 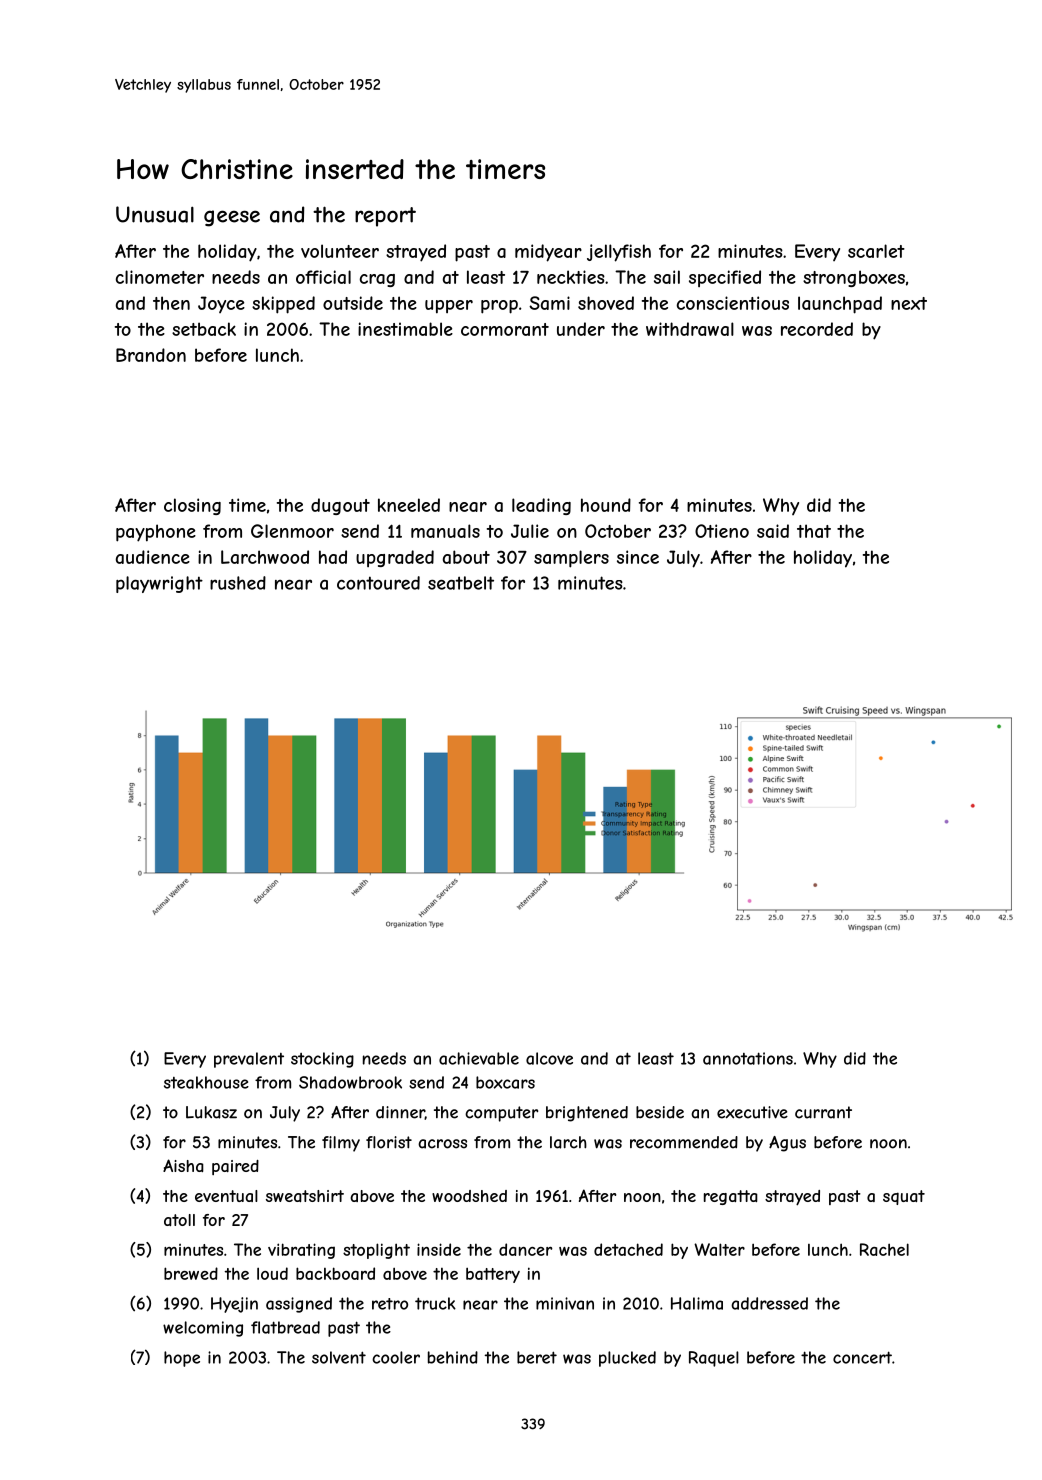 I want to click on scarlet, so click(x=876, y=251).
